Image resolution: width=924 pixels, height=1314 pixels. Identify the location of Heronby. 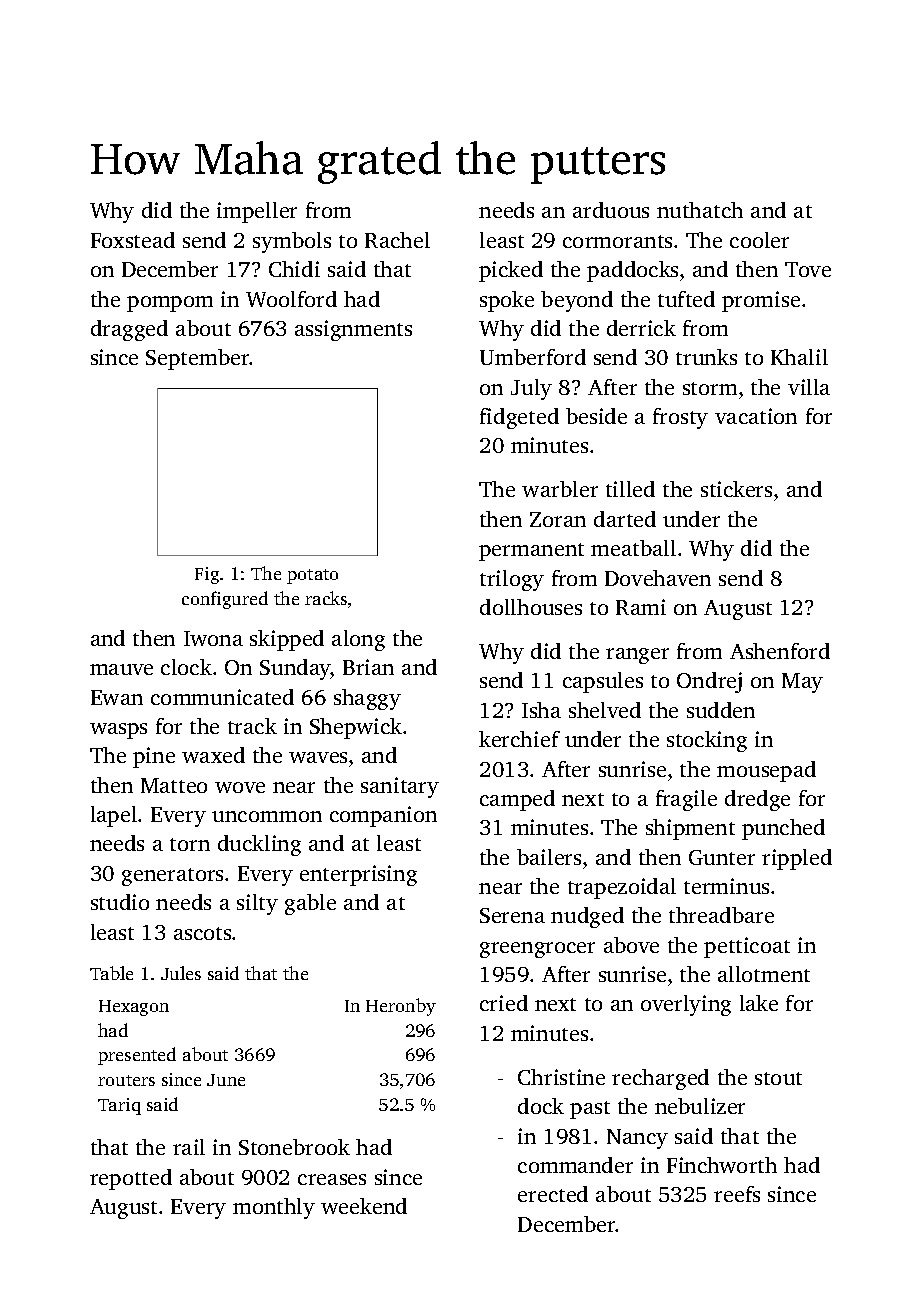
(401, 1007).
